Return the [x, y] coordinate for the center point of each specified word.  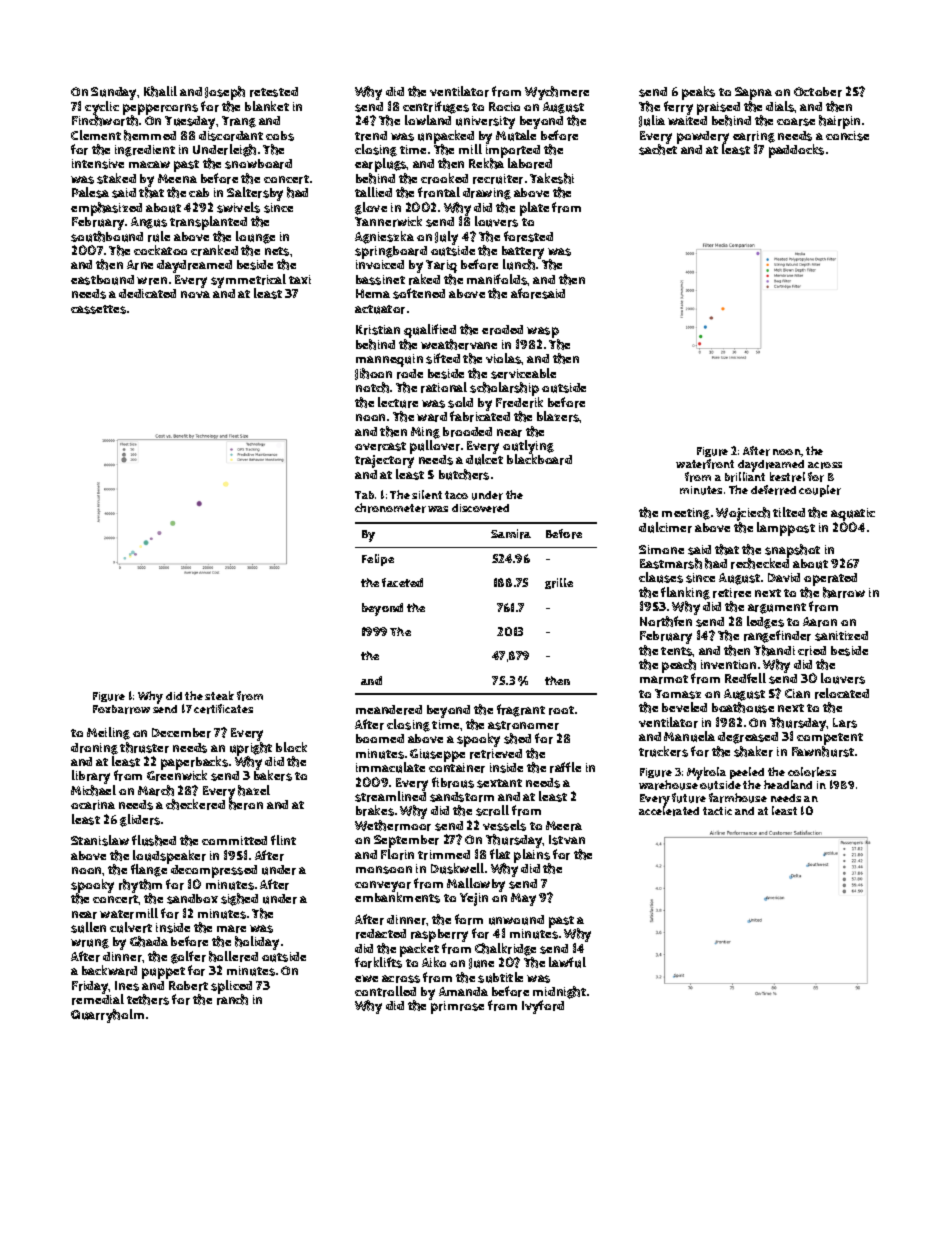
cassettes [98, 309]
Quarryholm [107, 1016]
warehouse [668, 785]
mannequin [389, 360]
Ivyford [543, 1007]
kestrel [787, 477]
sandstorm [462, 797]
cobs [280, 136]
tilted [789, 512]
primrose [457, 1007]
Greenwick [177, 776]
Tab [364, 495]
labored [530, 164]
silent [427, 494]
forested [528, 236]
